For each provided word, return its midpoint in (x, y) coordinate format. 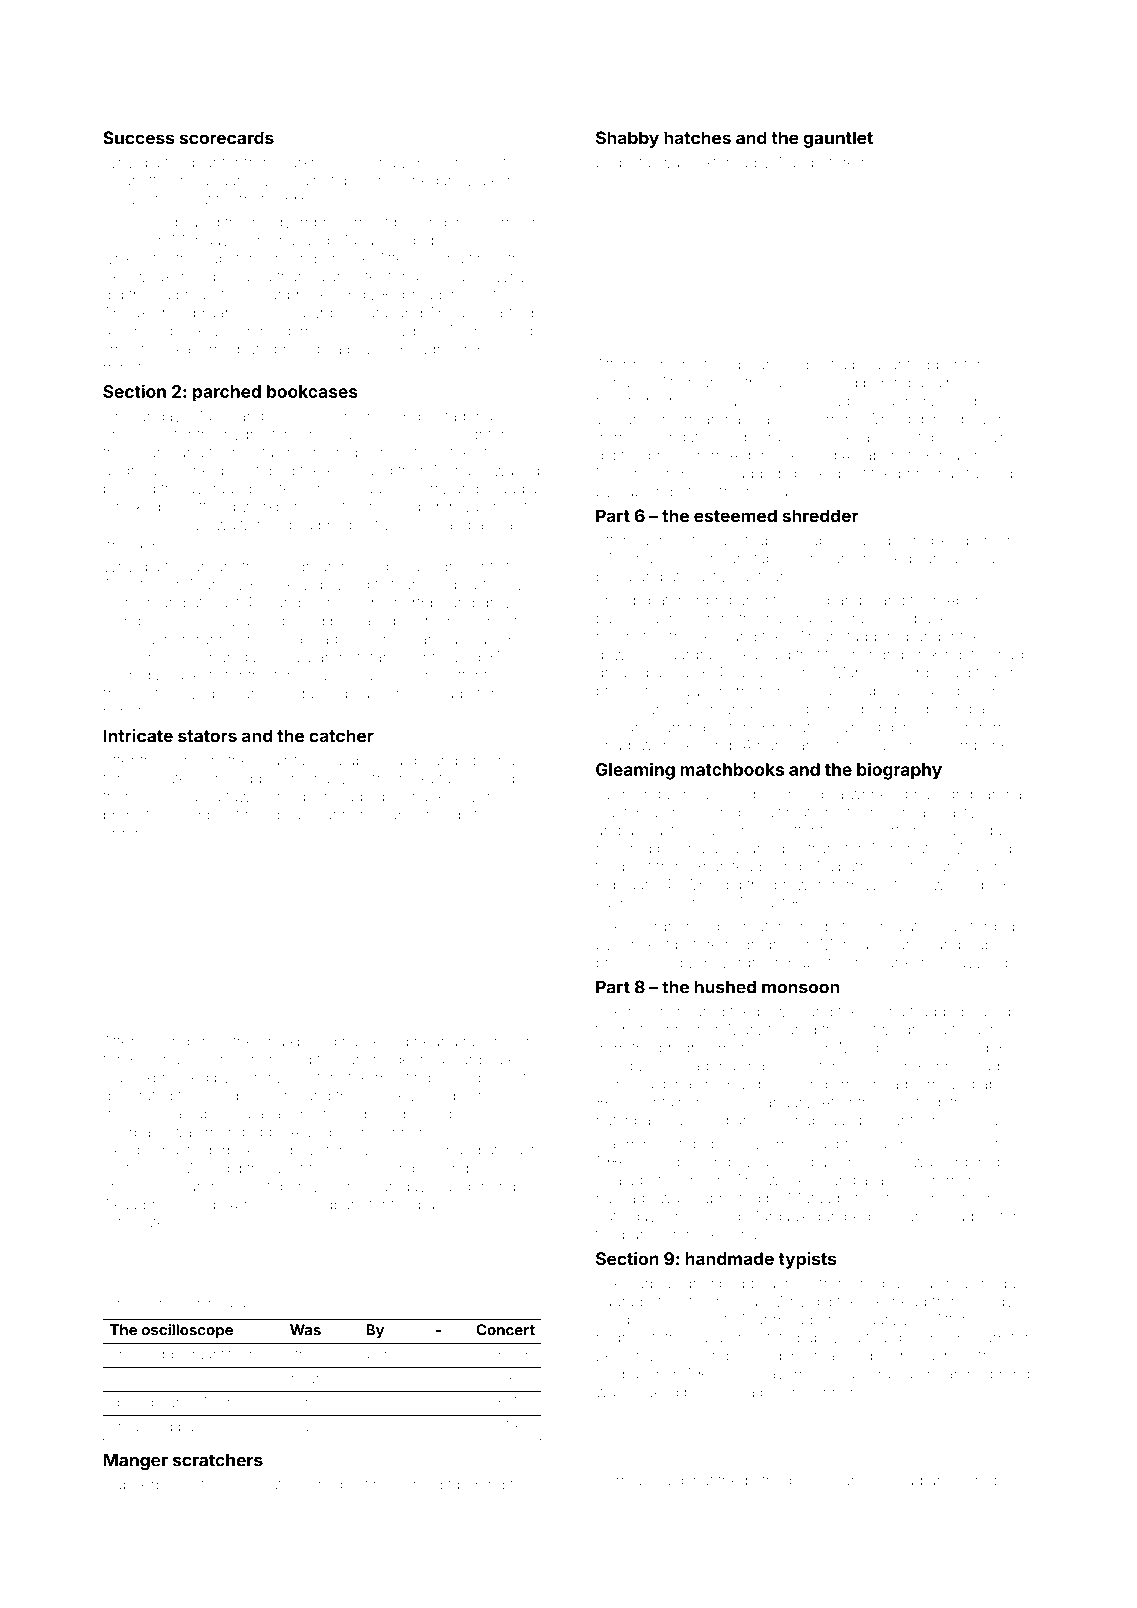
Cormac (623, 1480)
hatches (697, 138)
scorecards (227, 138)
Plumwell (860, 1480)
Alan (790, 162)
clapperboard (149, 1486)
